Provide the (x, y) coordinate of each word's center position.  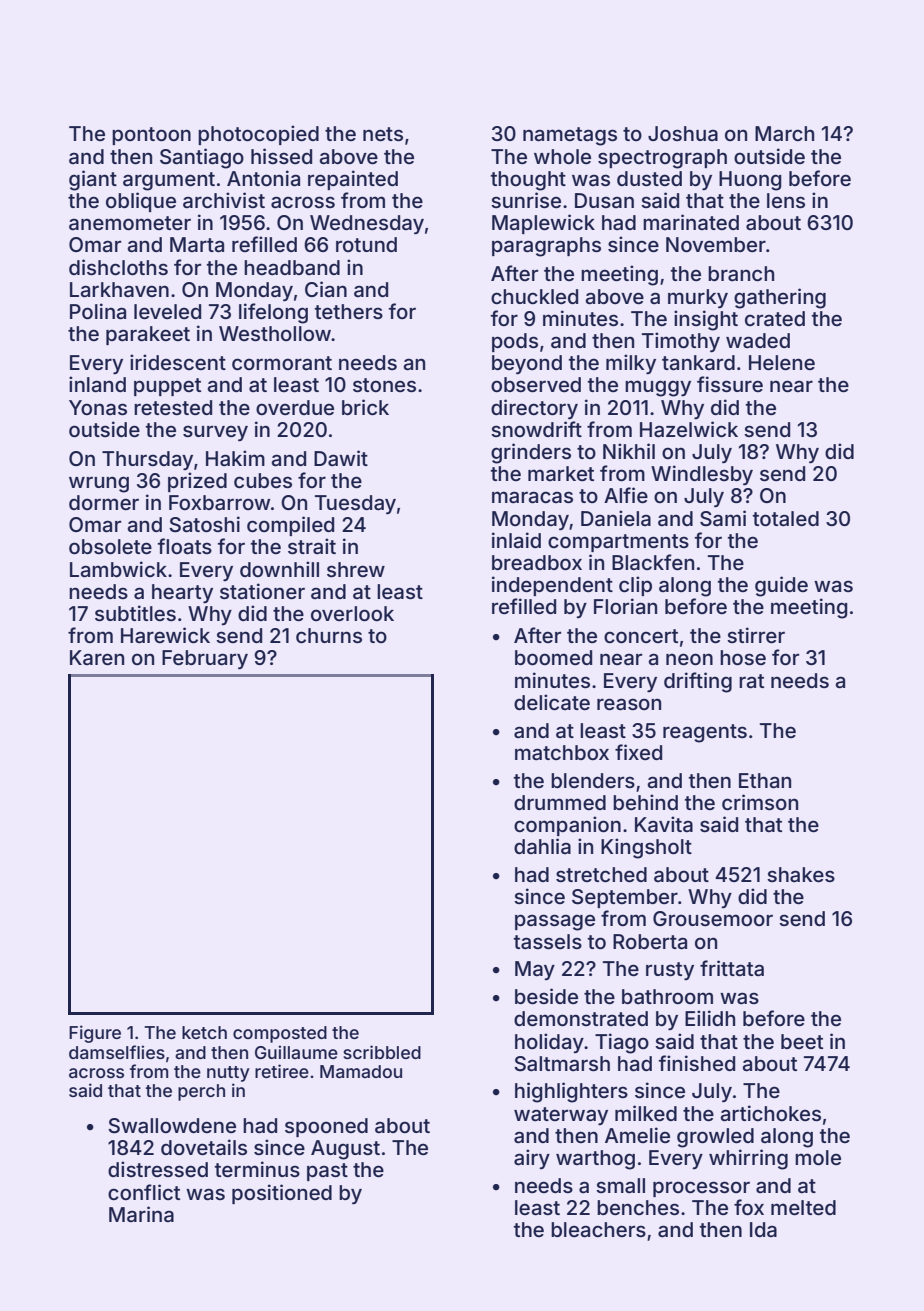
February (205, 659)
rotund (366, 244)
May (535, 970)
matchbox (562, 752)
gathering (780, 298)
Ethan (765, 781)
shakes (801, 874)
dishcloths (118, 267)
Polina (98, 311)
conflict (144, 1192)
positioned (282, 1194)
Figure (95, 1034)
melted (803, 1207)
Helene (782, 362)
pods (515, 342)
